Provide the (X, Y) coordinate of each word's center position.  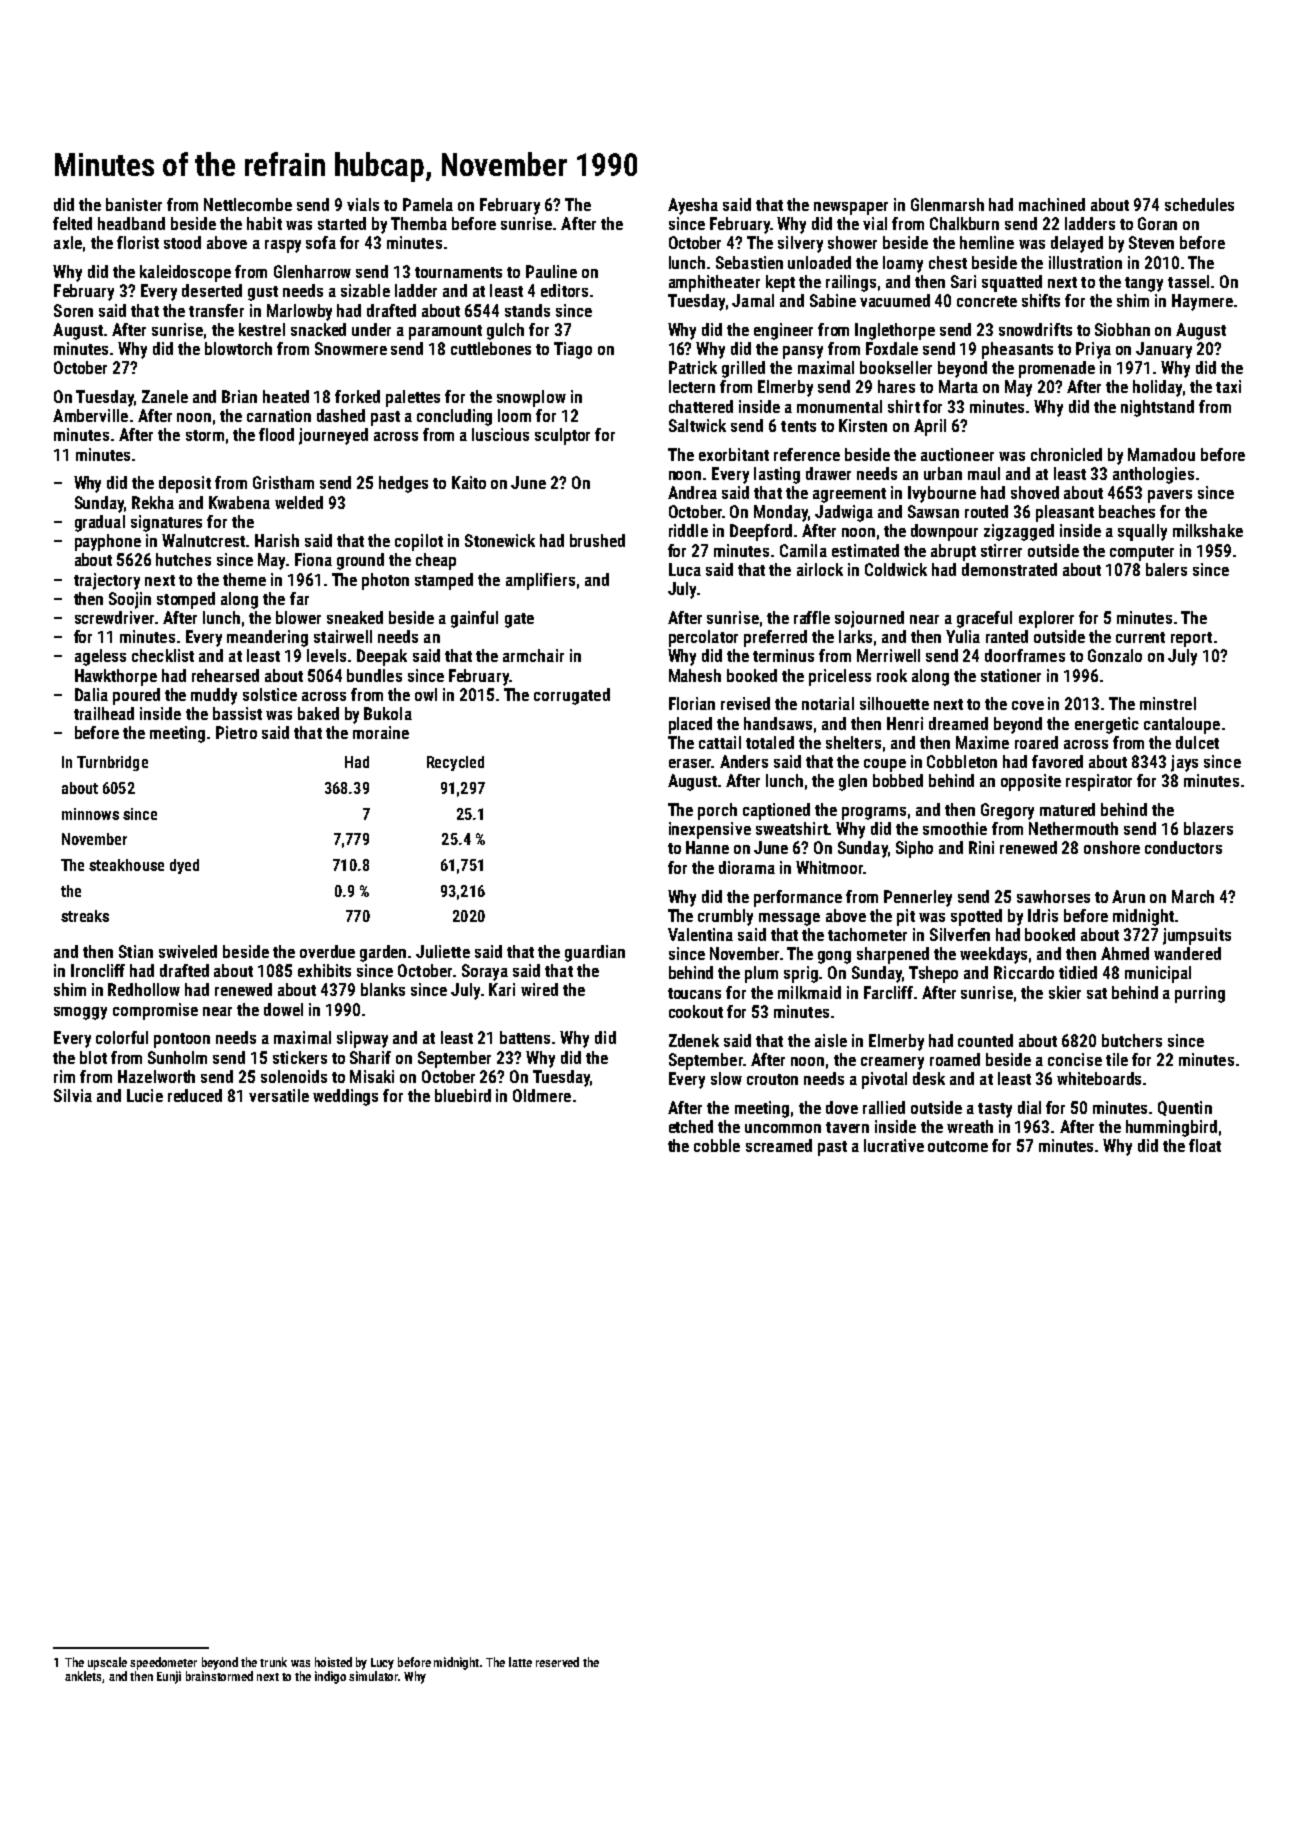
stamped (444, 581)
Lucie (145, 1095)
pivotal (884, 1080)
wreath (970, 1126)
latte (520, 1662)
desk (929, 1078)
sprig (801, 974)
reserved (557, 1662)
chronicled (1066, 454)
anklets (83, 1676)
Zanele (165, 396)
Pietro (236, 732)
